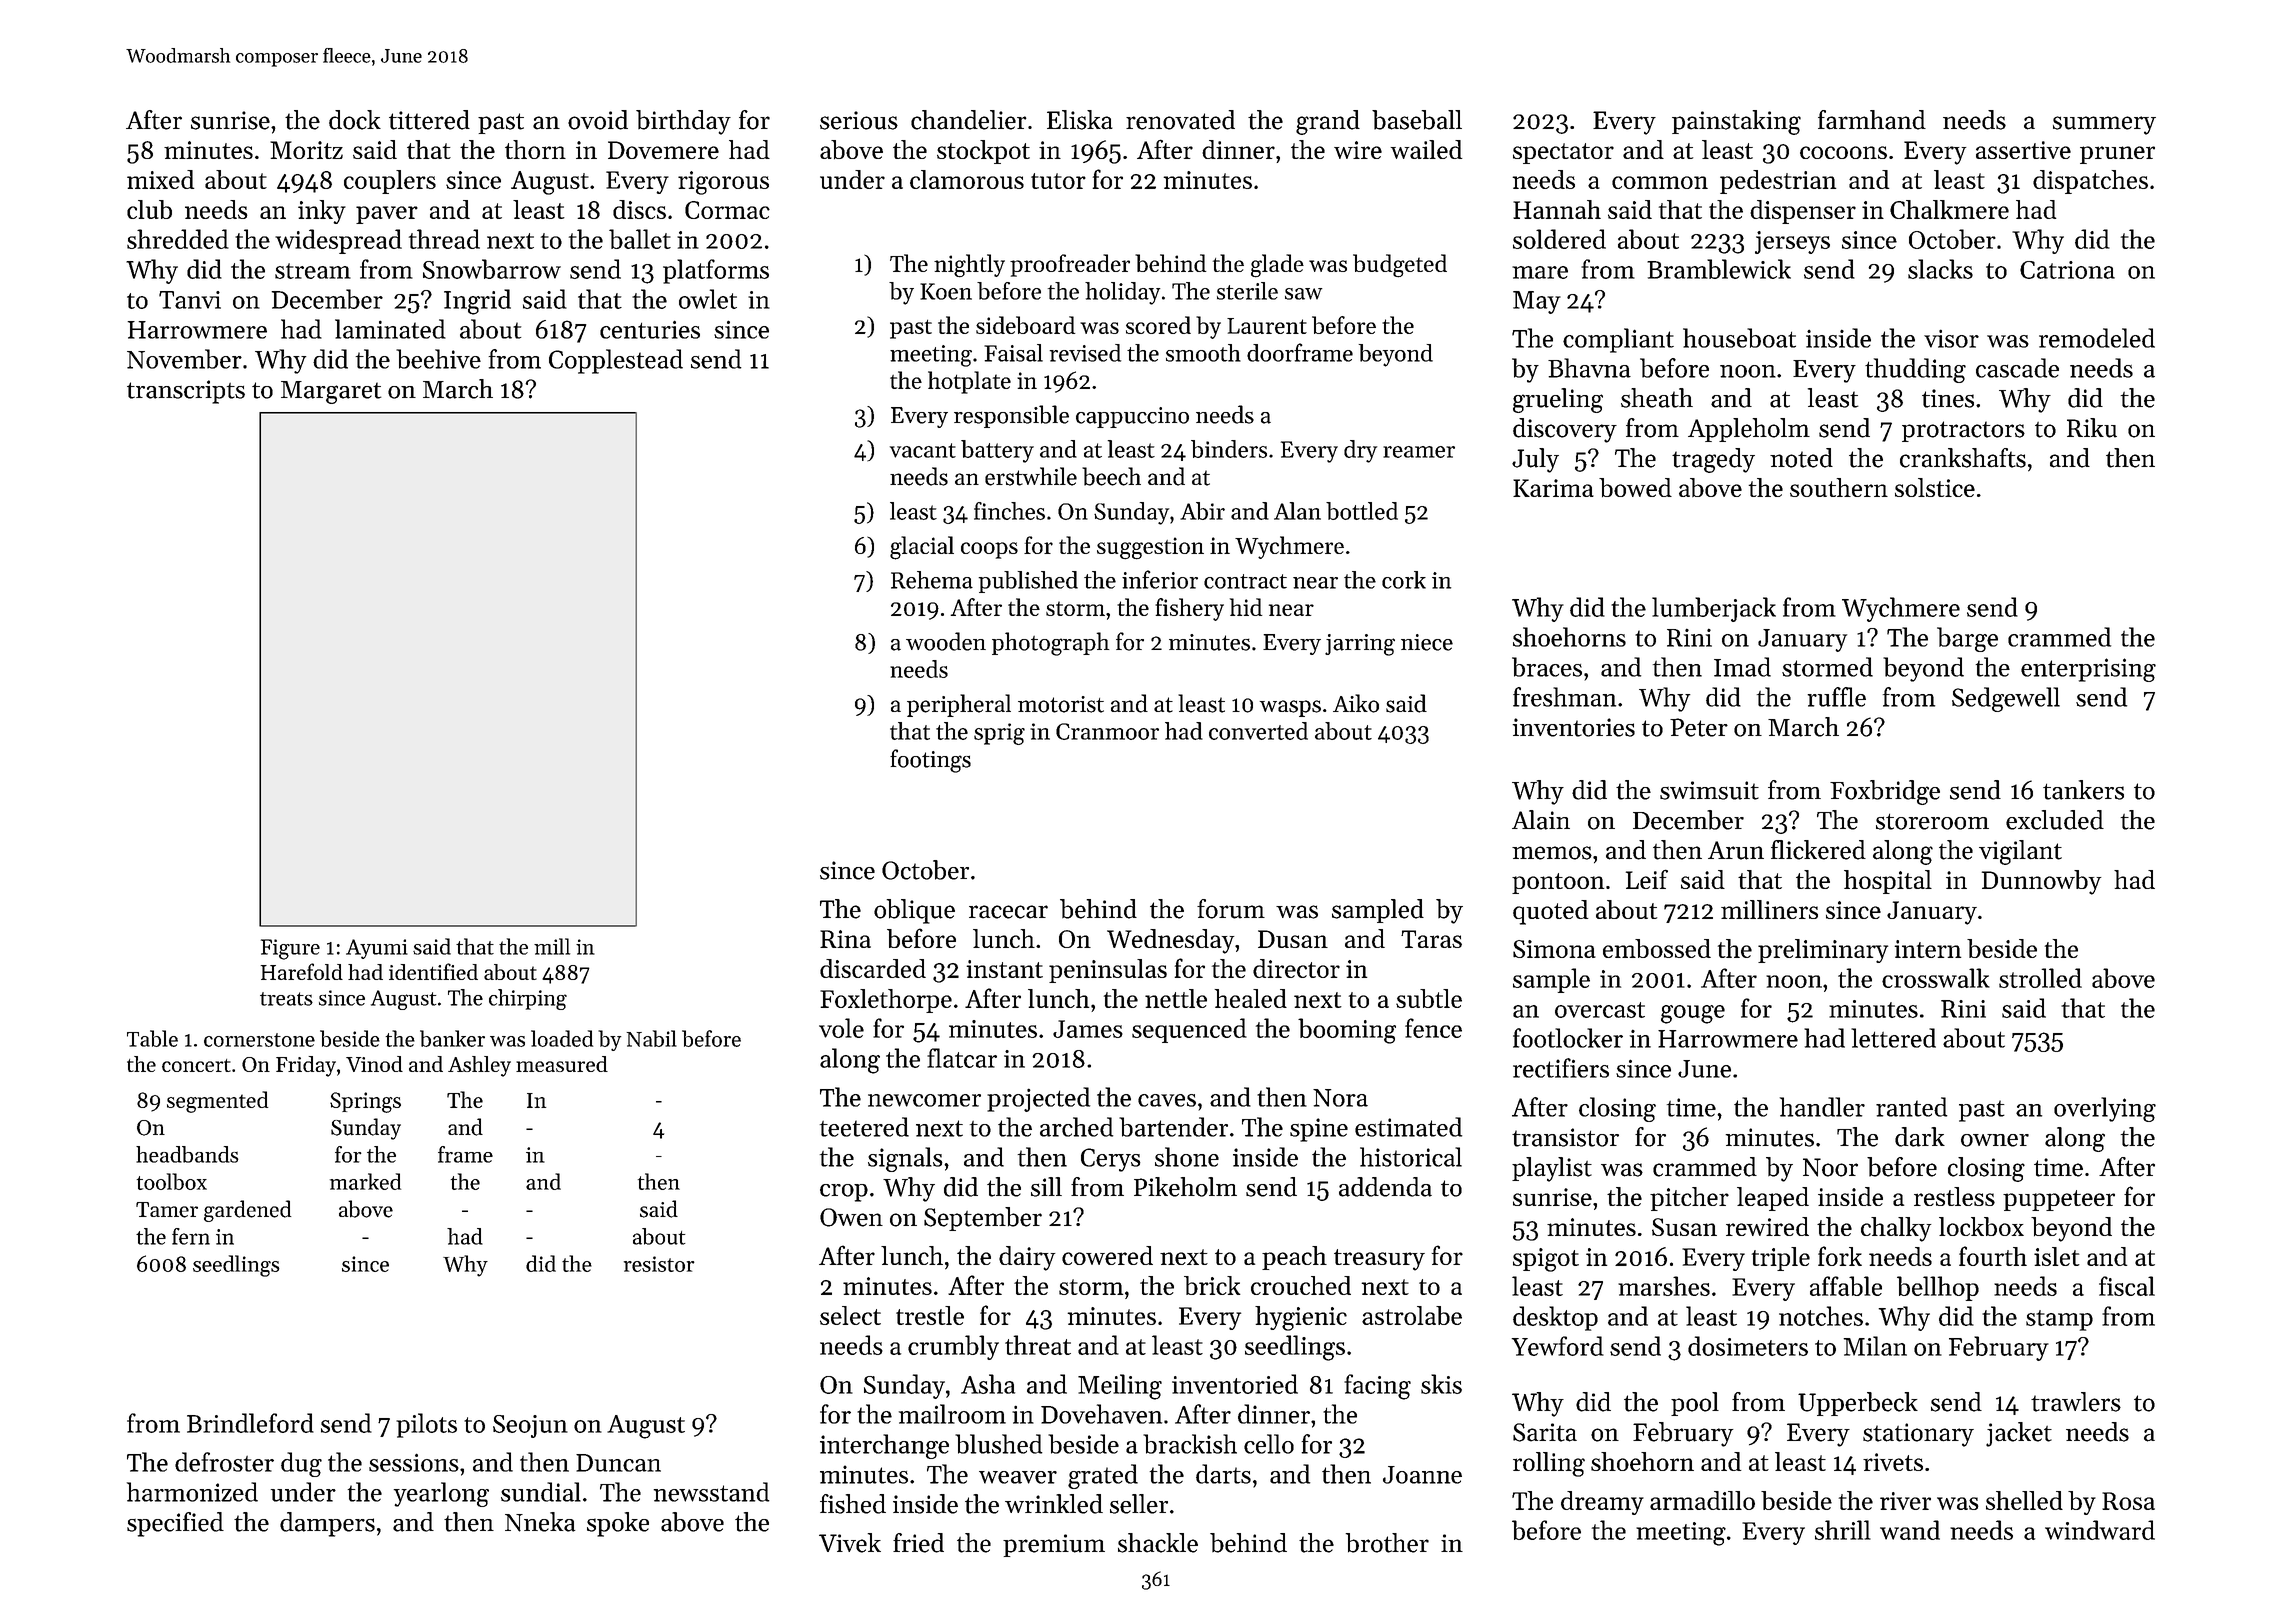 The width and height of the screenshot is (2282, 1614). I want to click on spoke, so click(618, 1524).
